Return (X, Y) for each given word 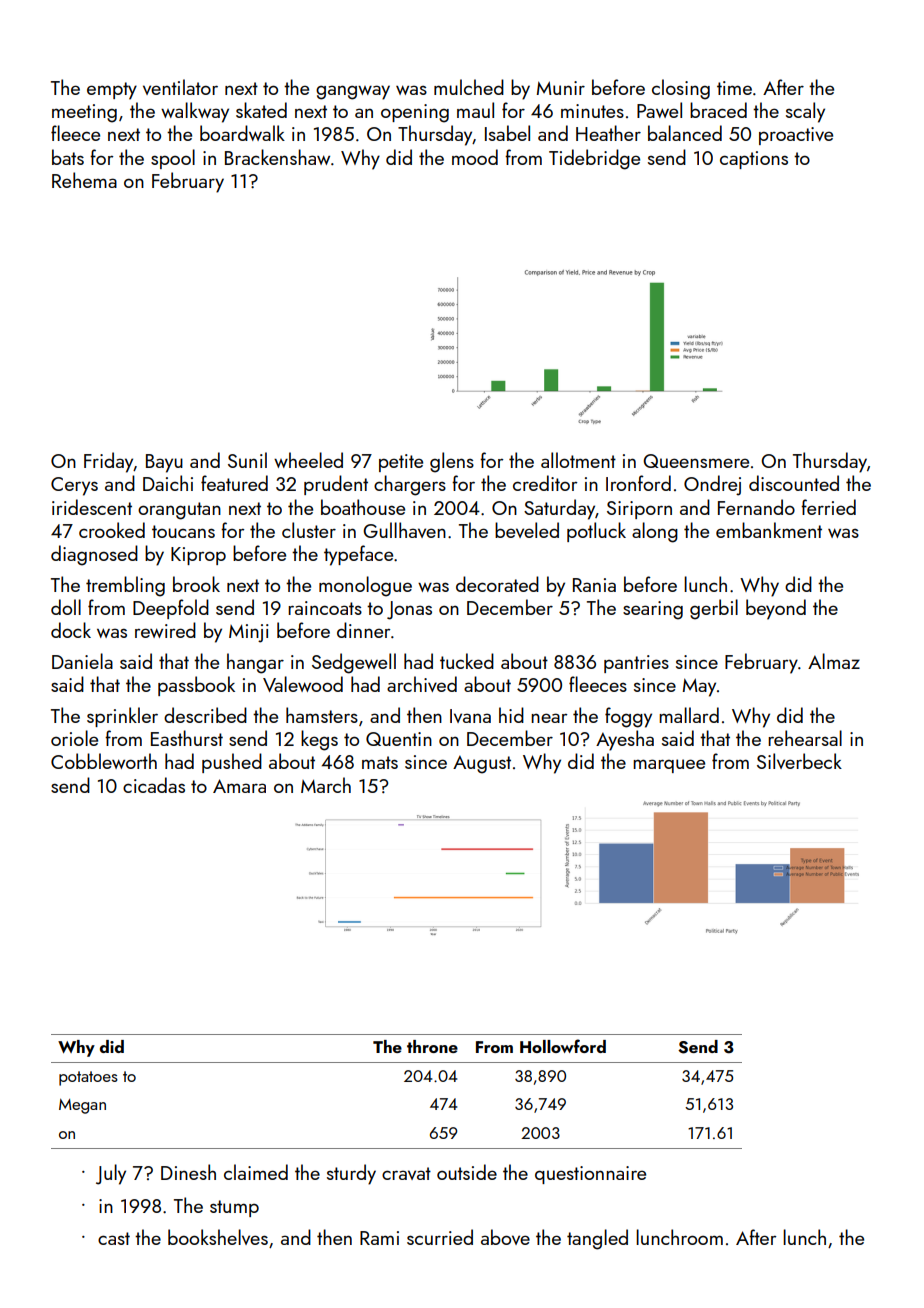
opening (415, 113)
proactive (796, 136)
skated (261, 110)
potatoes (88, 1078)
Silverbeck (799, 761)
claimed (256, 1172)
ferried (828, 507)
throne (432, 1046)
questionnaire (590, 1175)
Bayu (164, 463)
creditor (545, 483)
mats (380, 762)
